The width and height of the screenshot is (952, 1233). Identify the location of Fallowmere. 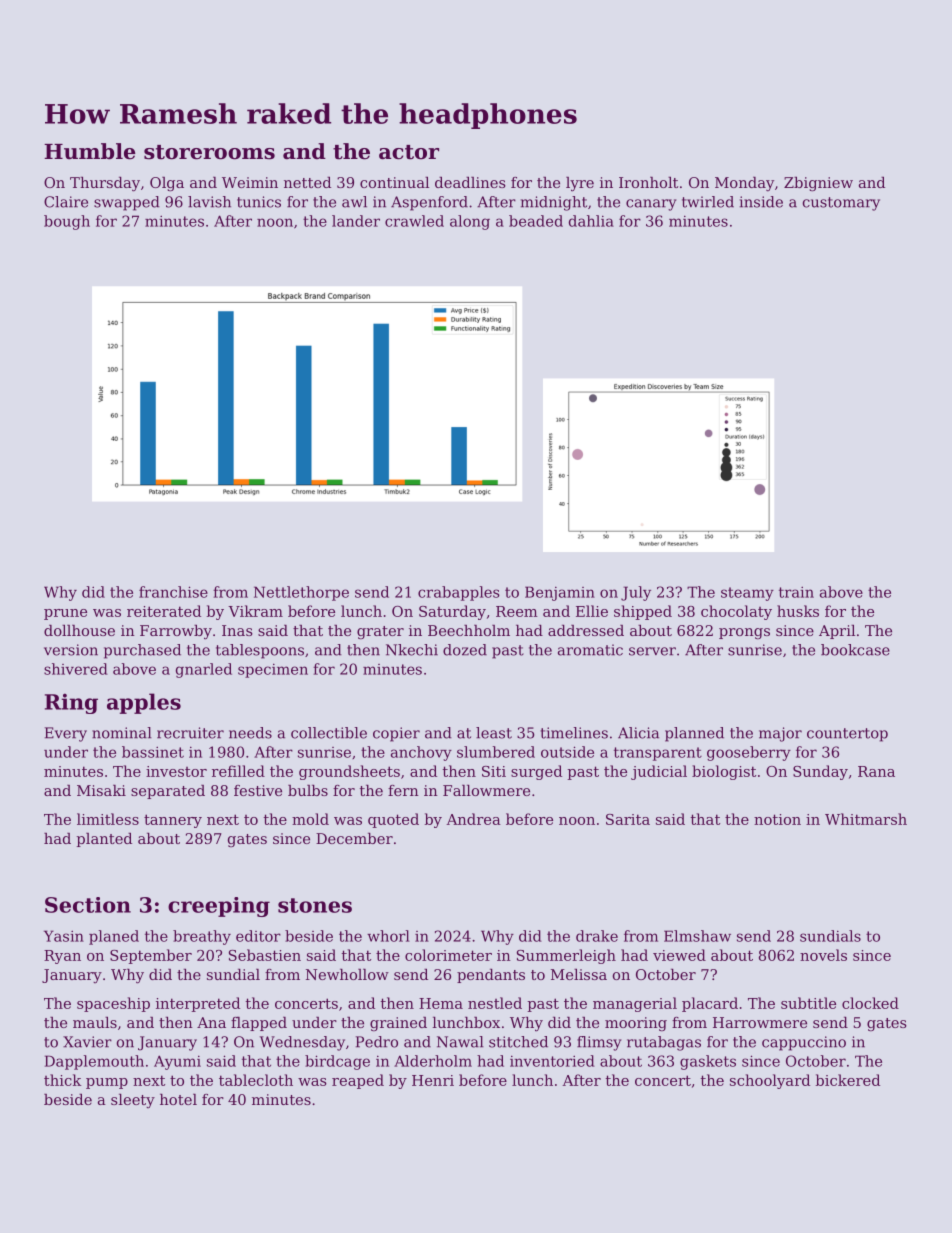
(486, 790).
